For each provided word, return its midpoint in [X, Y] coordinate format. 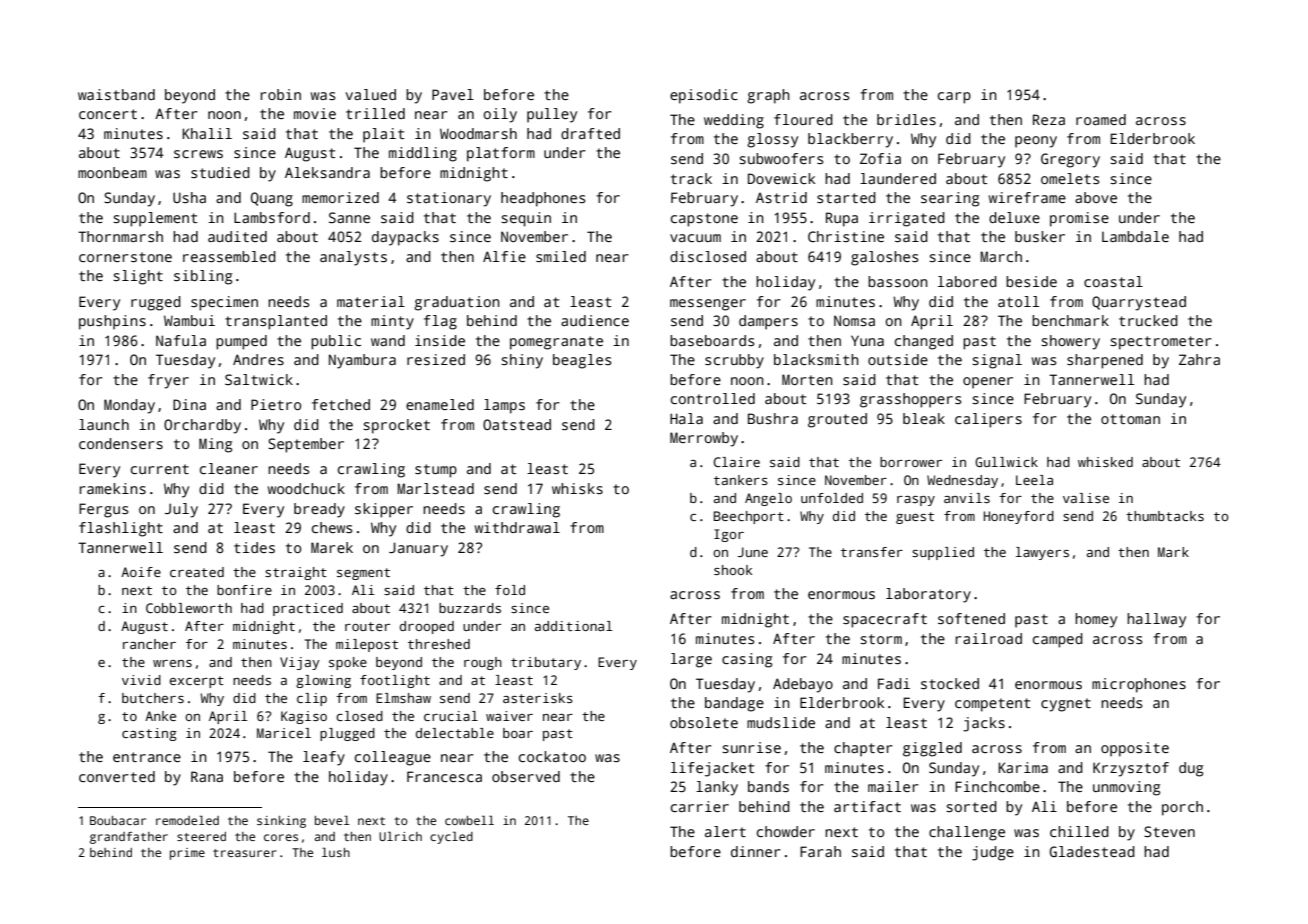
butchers [153, 698]
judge [993, 853]
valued [371, 94]
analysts [353, 258]
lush [336, 852]
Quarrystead [1139, 303]
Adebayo [803, 685]
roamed [1101, 119]
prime [187, 854]
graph [768, 96]
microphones [1139, 685]
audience [595, 320]
